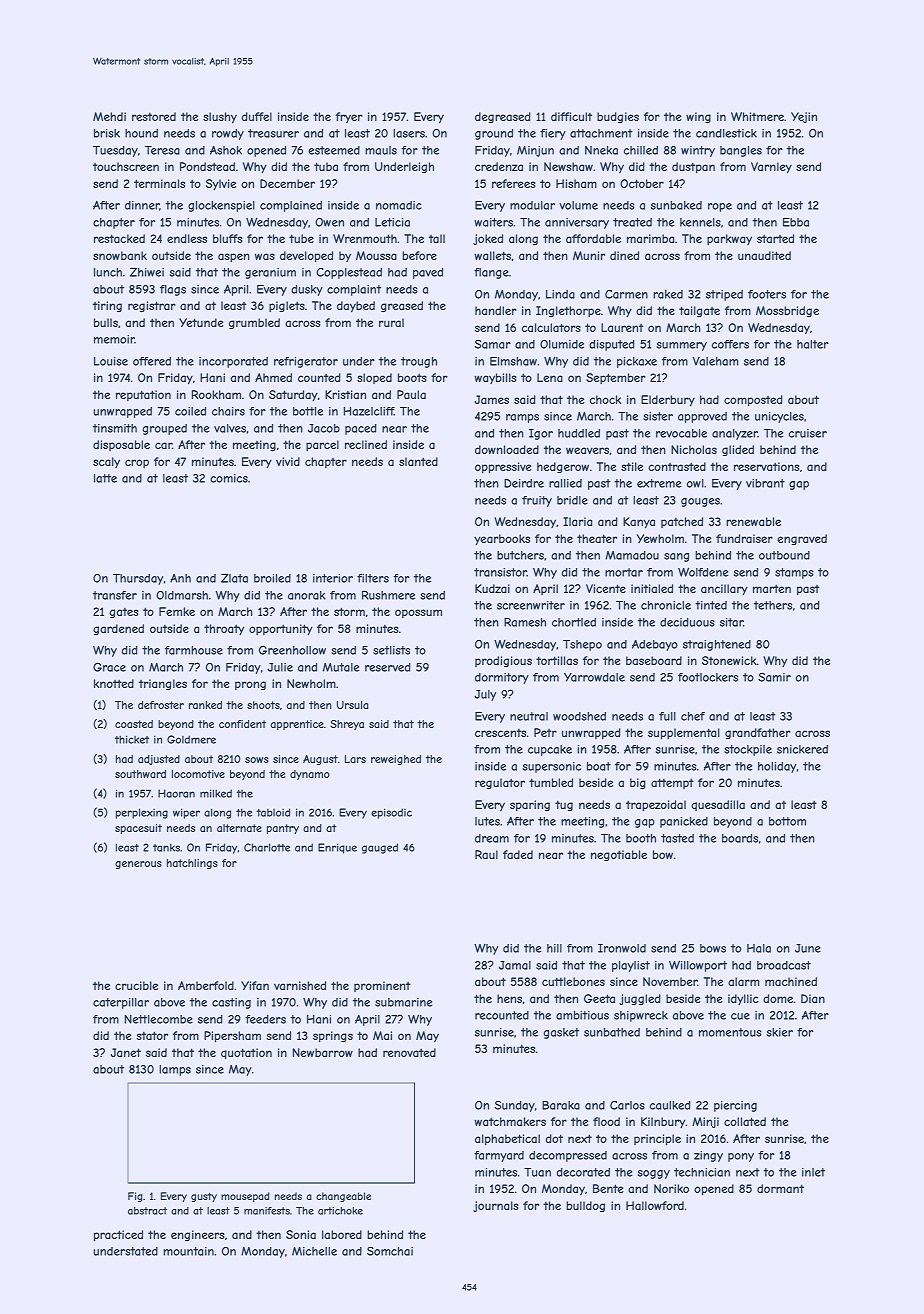  What do you see at coordinates (341, 667) in the image?
I see `Mutale` at bounding box center [341, 667].
